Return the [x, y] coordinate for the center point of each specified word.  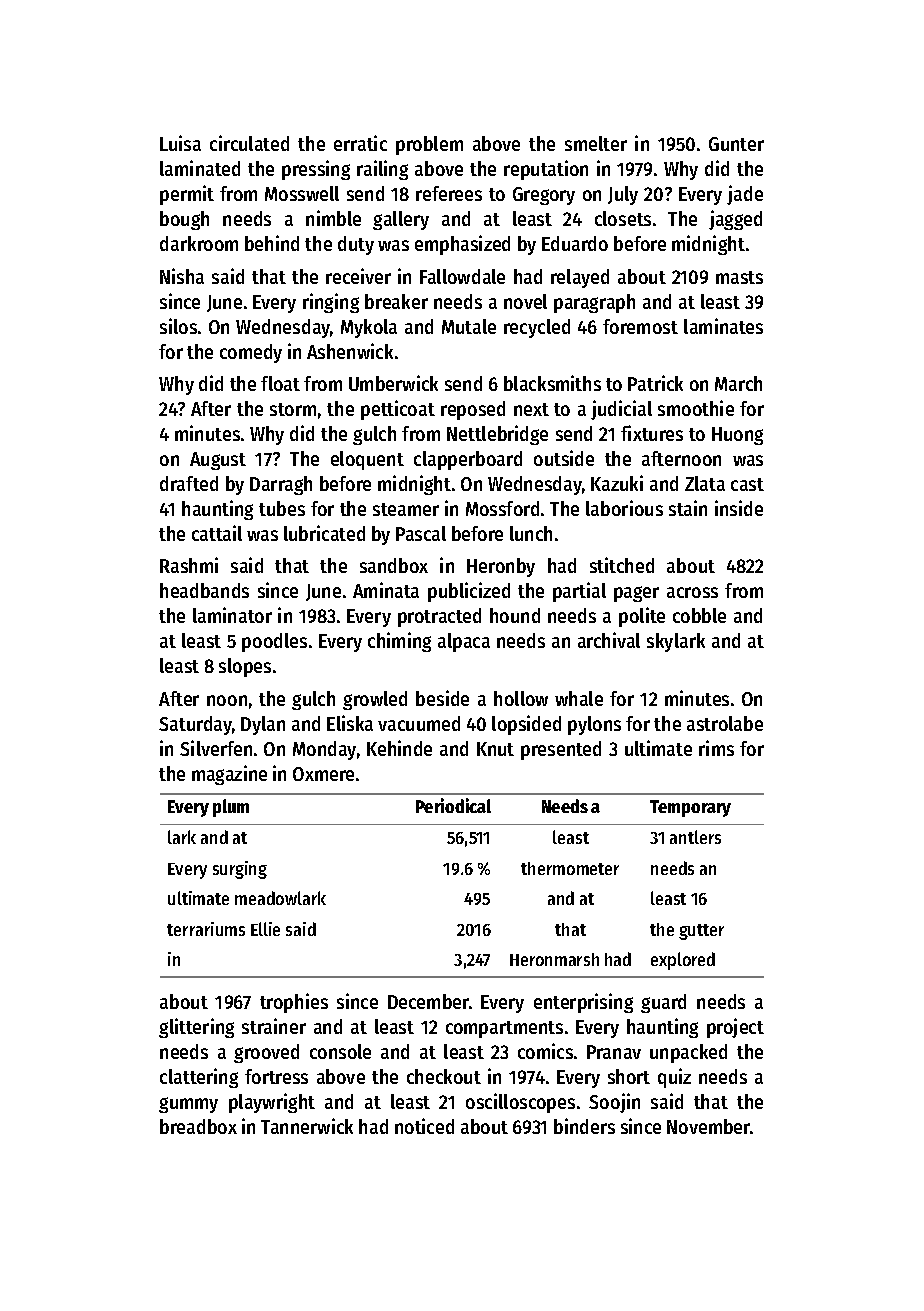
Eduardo [575, 243]
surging [240, 870]
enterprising [583, 1003]
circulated [249, 143]
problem [429, 145]
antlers [695, 837]
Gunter [736, 144]
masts [739, 277]
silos [178, 326]
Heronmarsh [554, 959]
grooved [266, 1053]
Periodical [453, 805]
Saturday [196, 725]
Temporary [690, 808]
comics [545, 1051]
